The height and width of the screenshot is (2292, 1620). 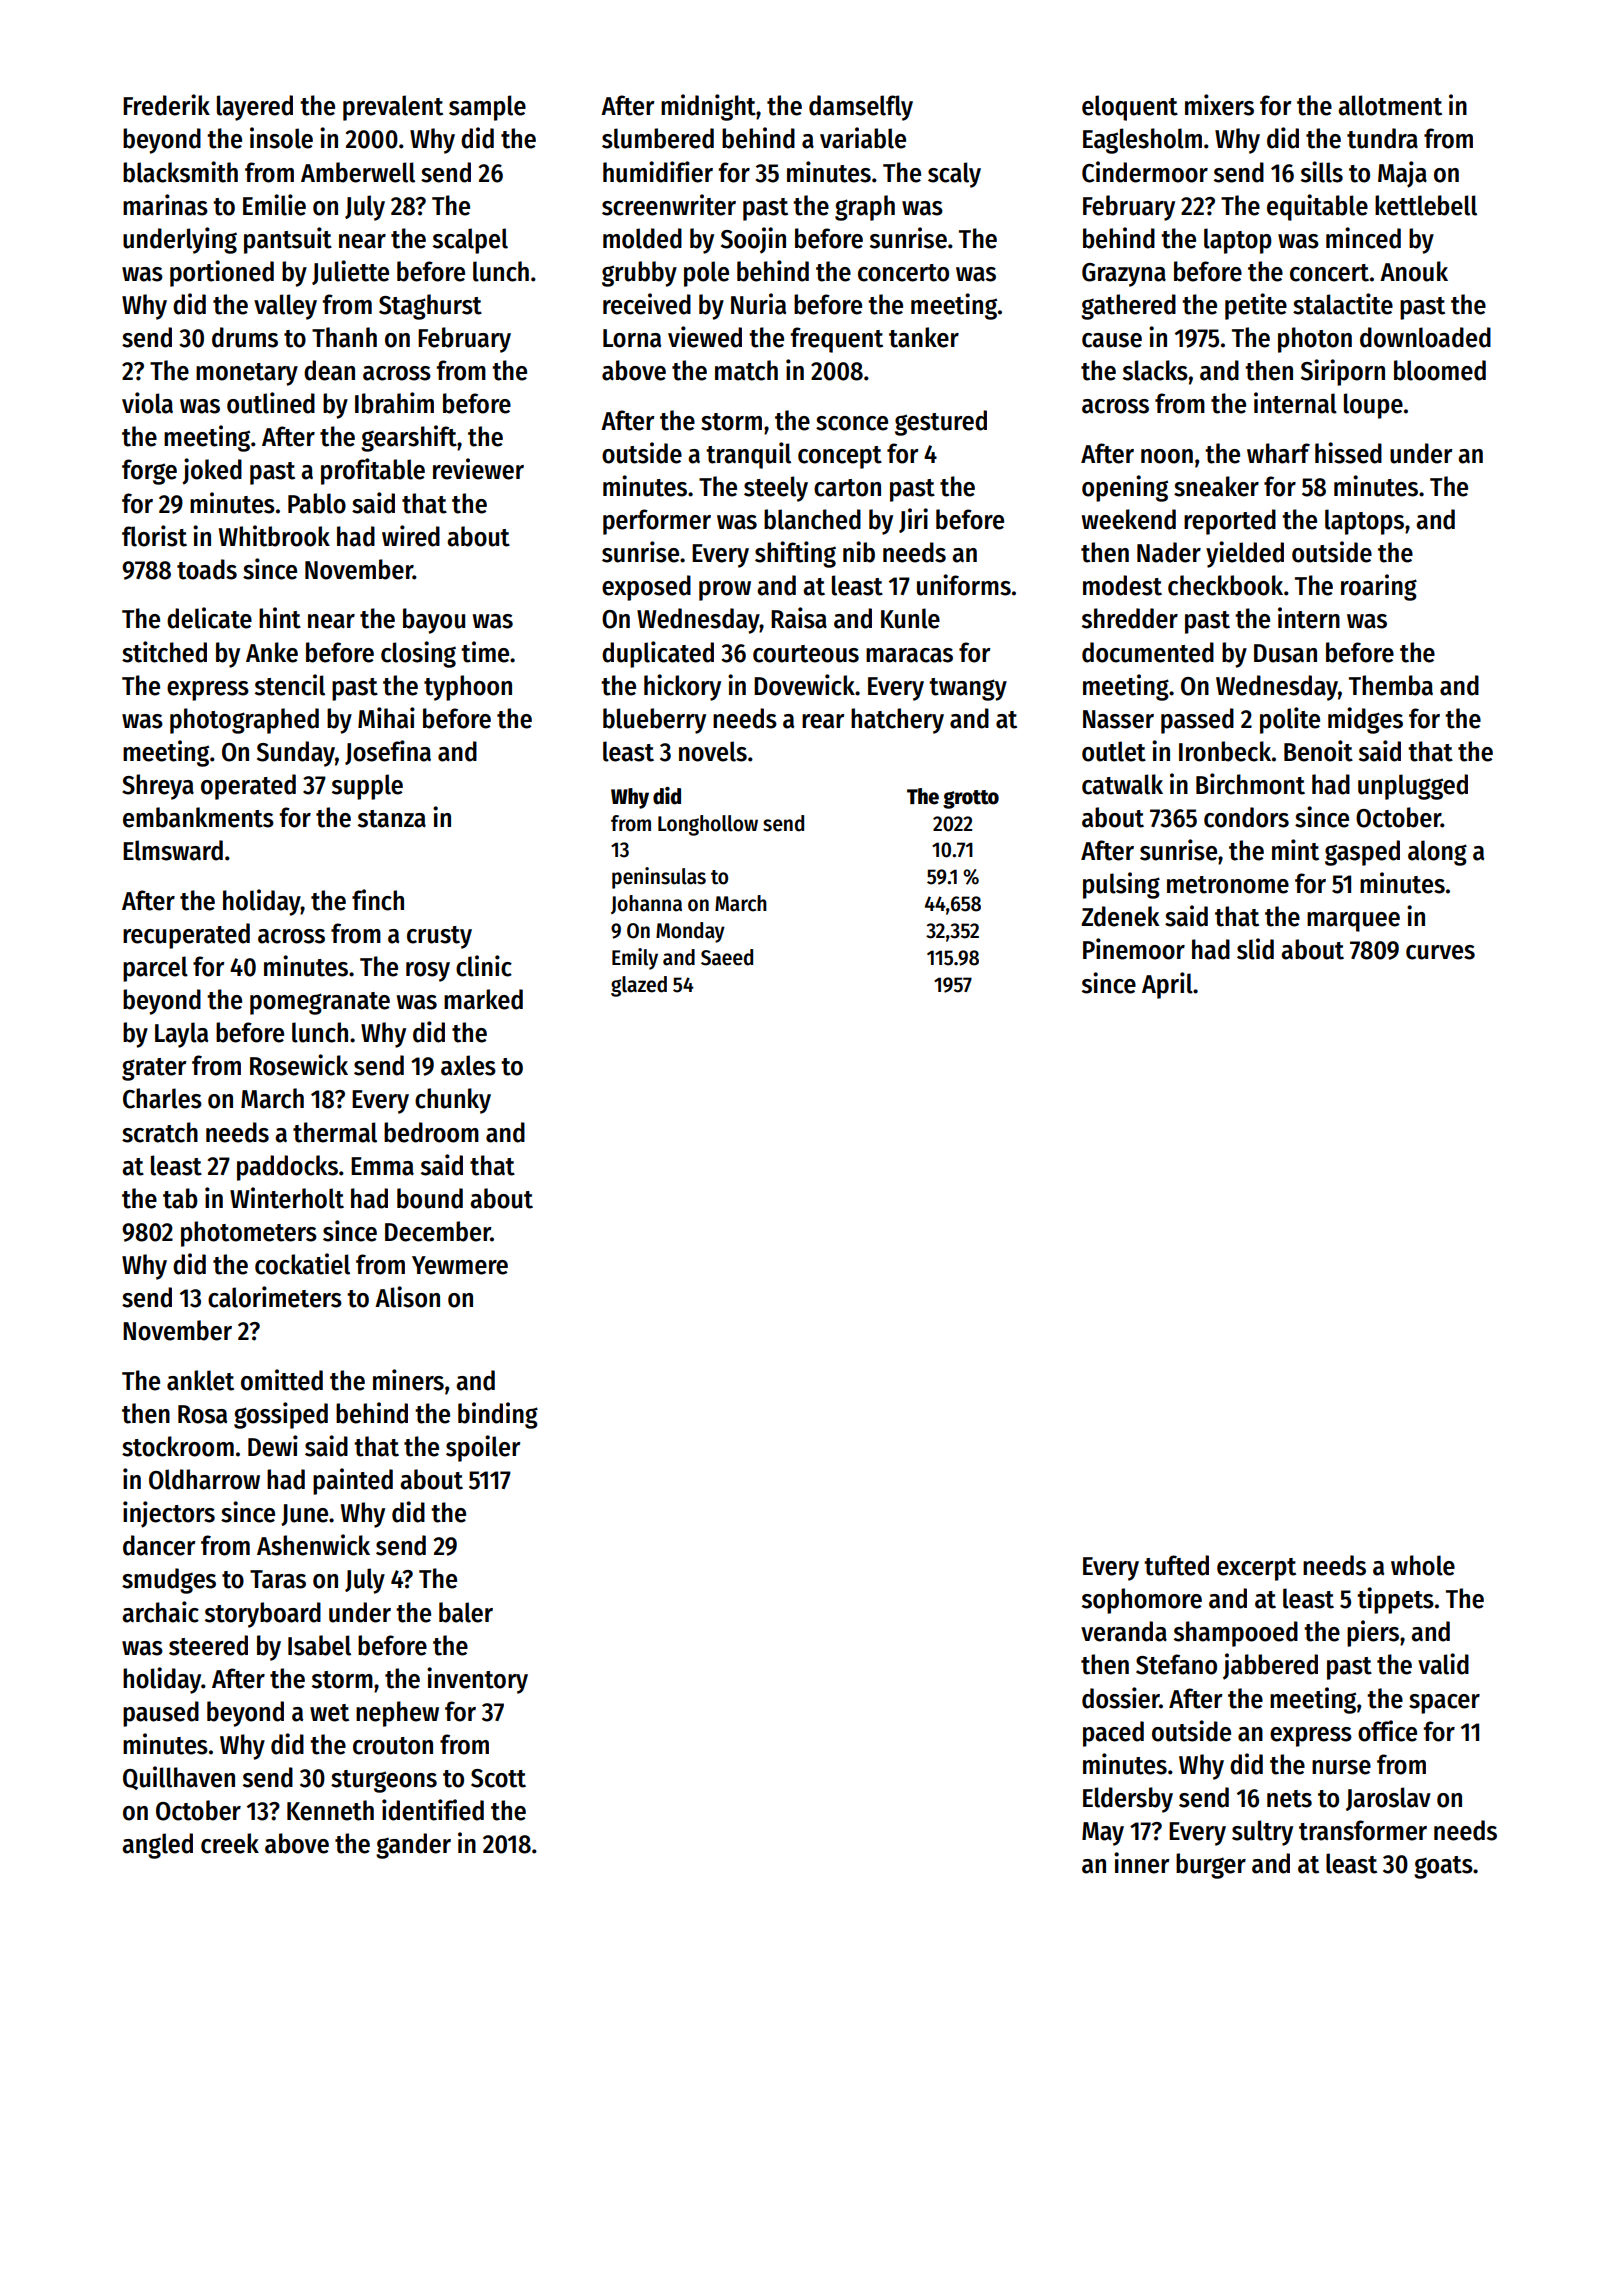 What do you see at coordinates (1197, 721) in the screenshot?
I see `passed` at bounding box center [1197, 721].
